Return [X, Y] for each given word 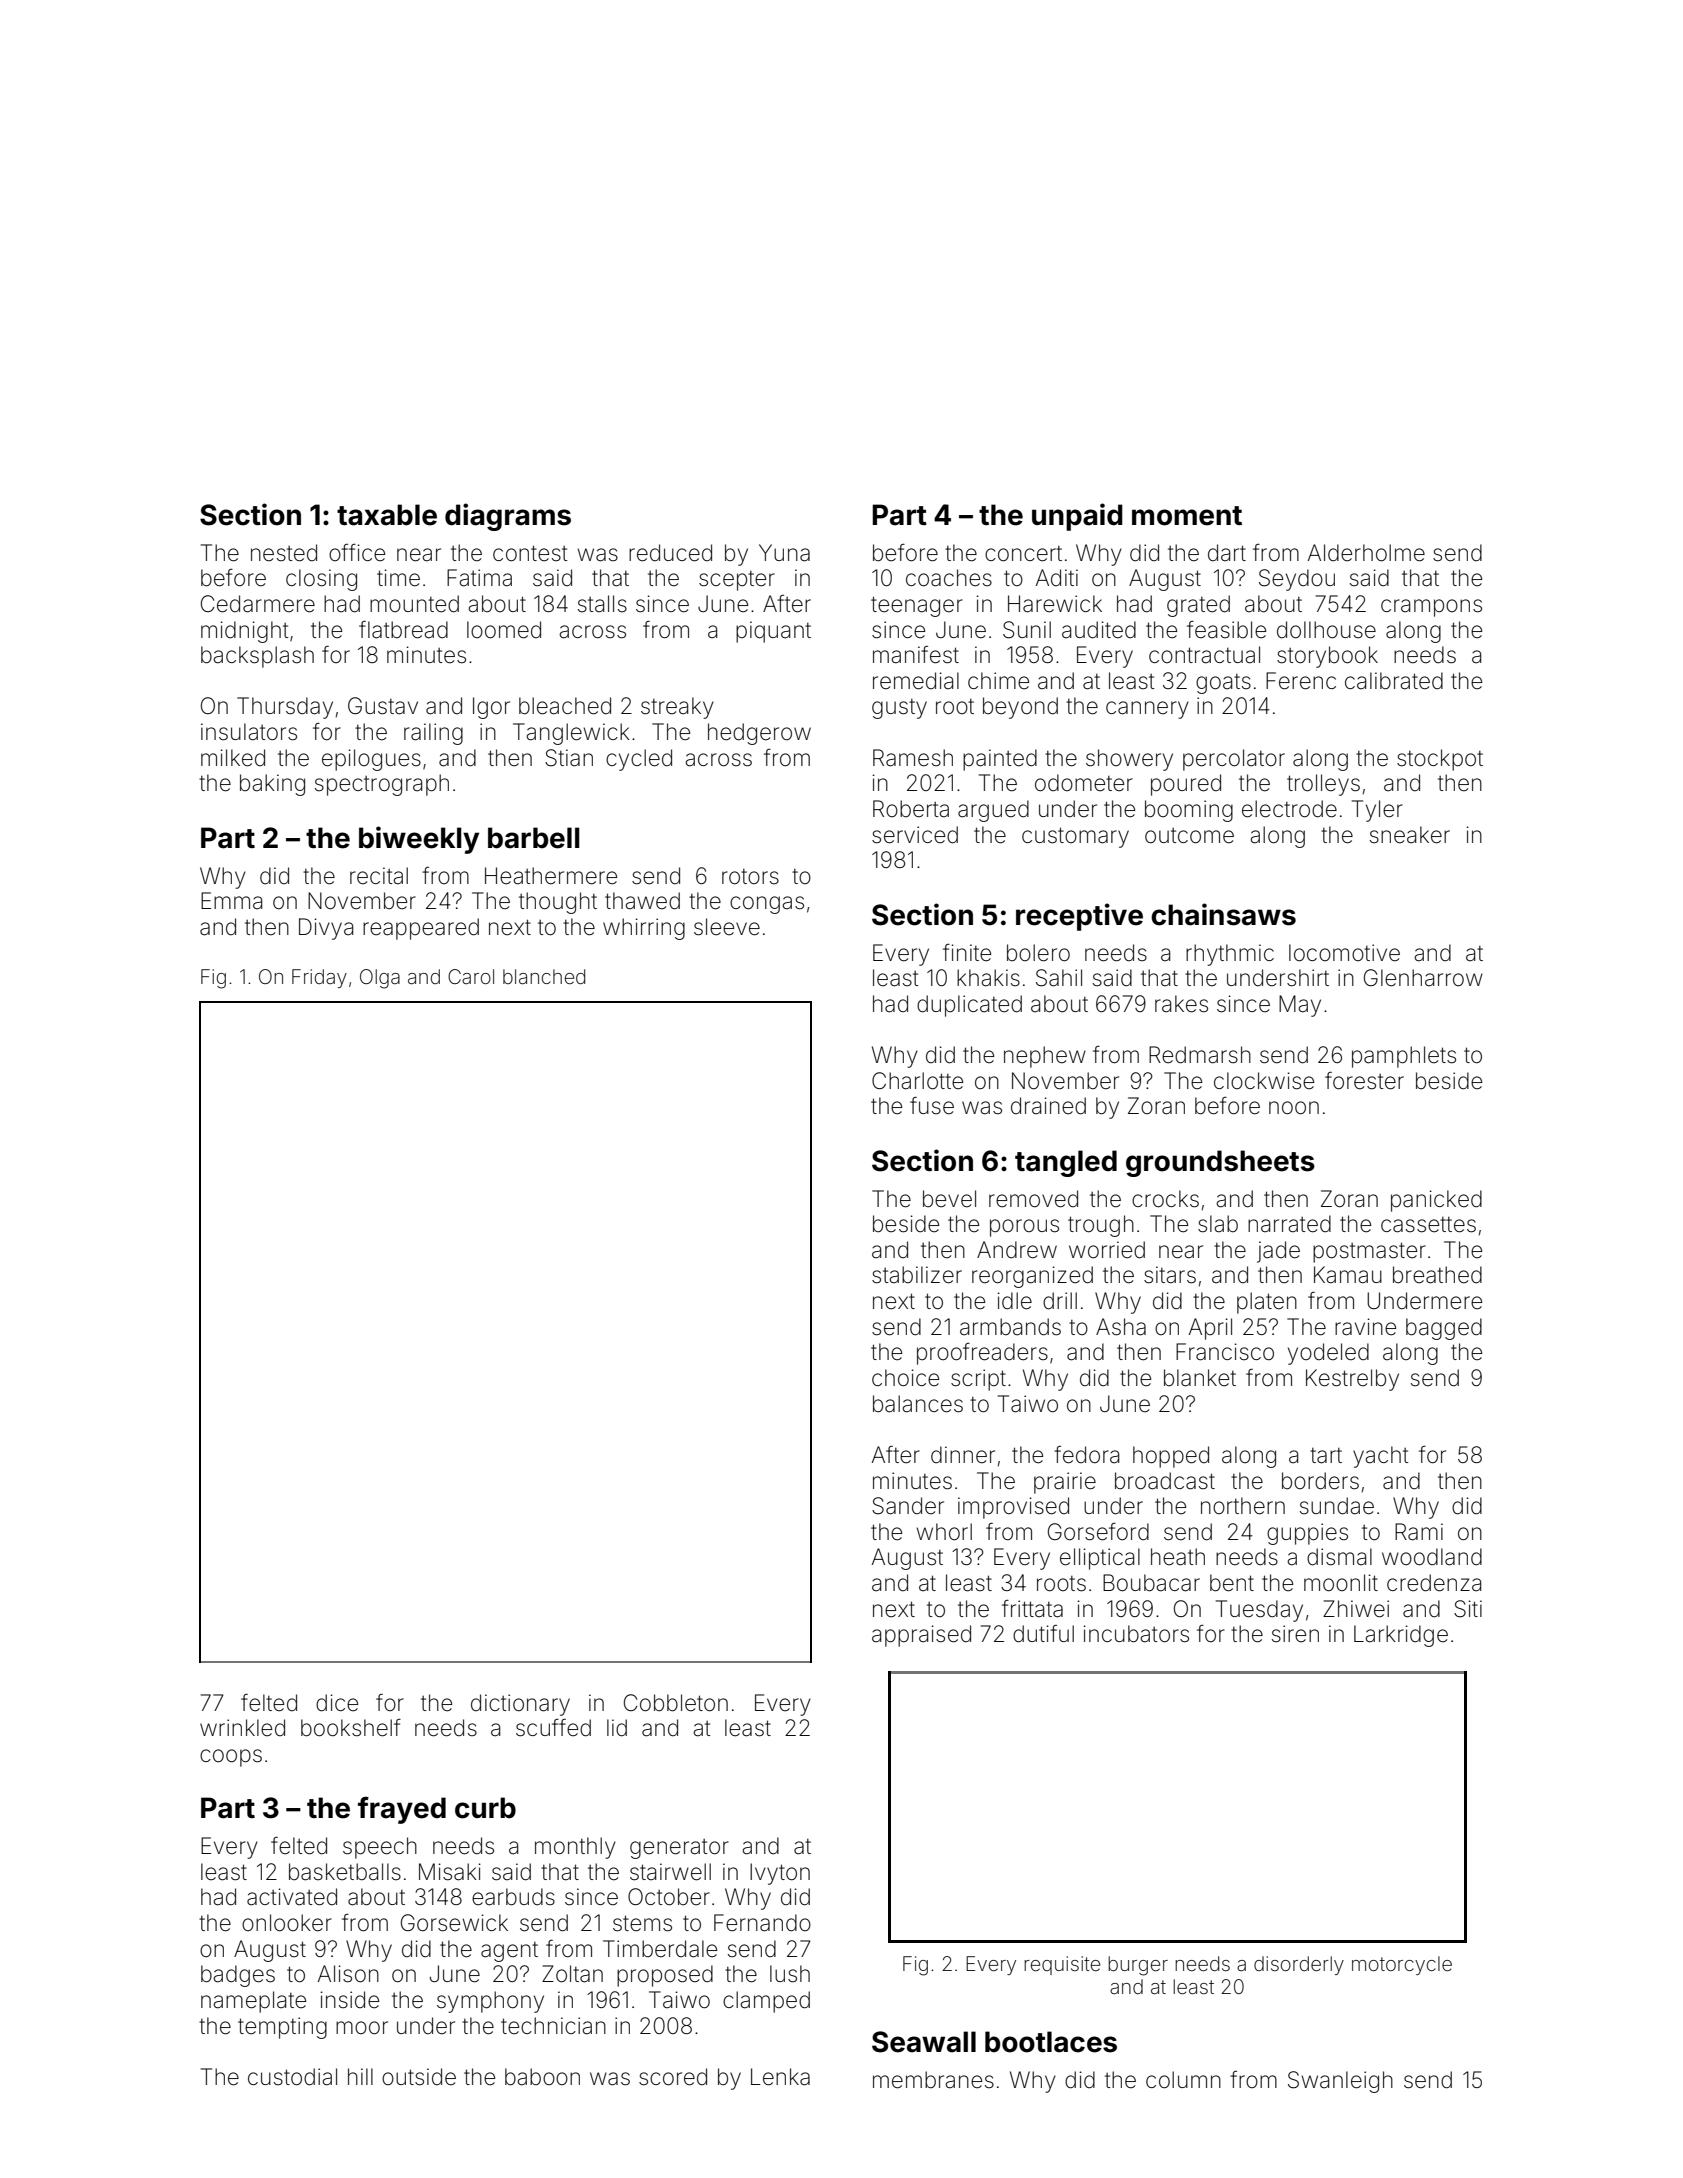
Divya [326, 929]
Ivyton [780, 1874]
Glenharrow [1423, 978]
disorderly [1299, 1965]
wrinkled [242, 1728]
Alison [348, 1974]
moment [1187, 516]
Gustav [383, 706]
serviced [915, 835]
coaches [949, 578]
